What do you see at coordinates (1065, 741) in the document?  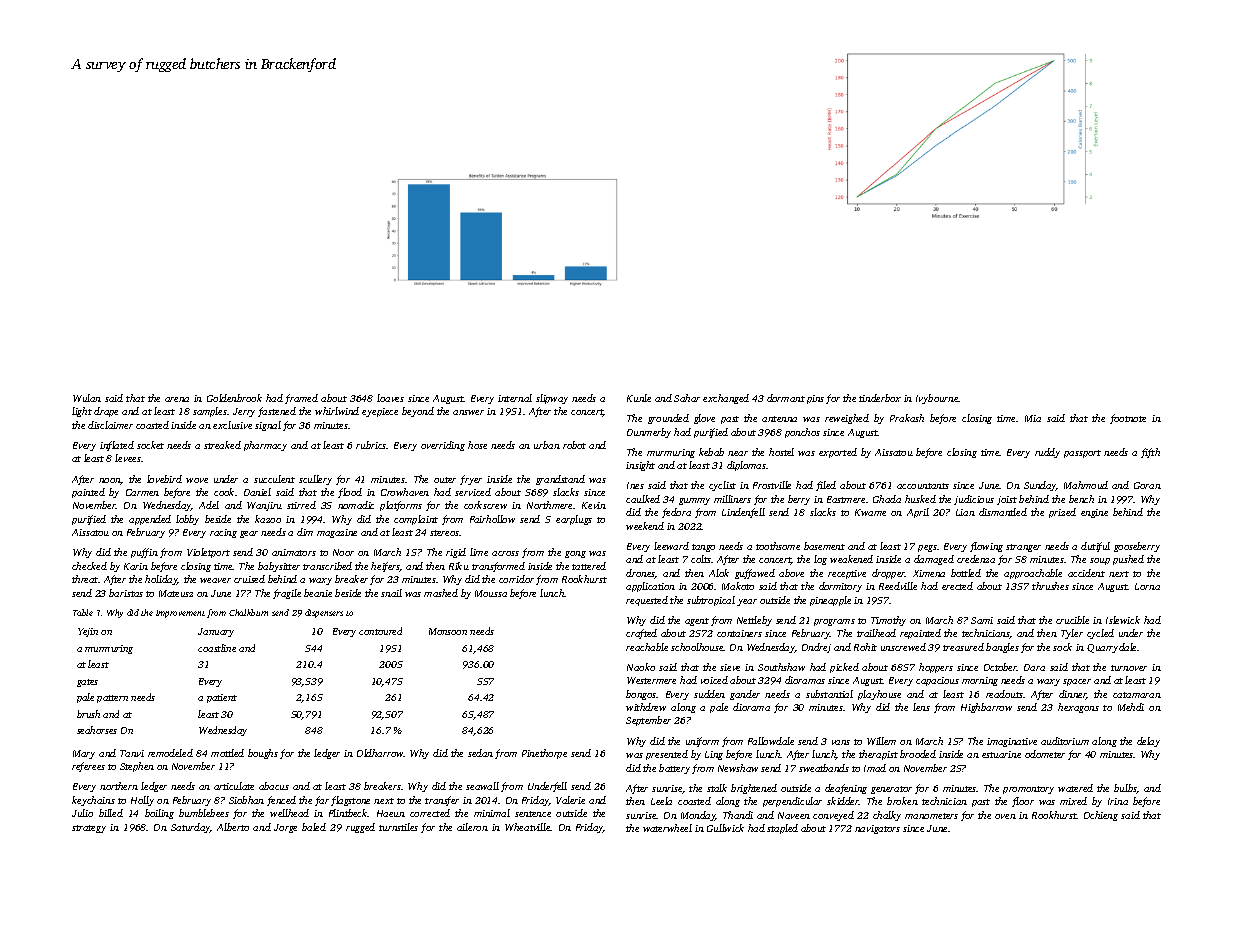 I see `auditorium` at bounding box center [1065, 741].
